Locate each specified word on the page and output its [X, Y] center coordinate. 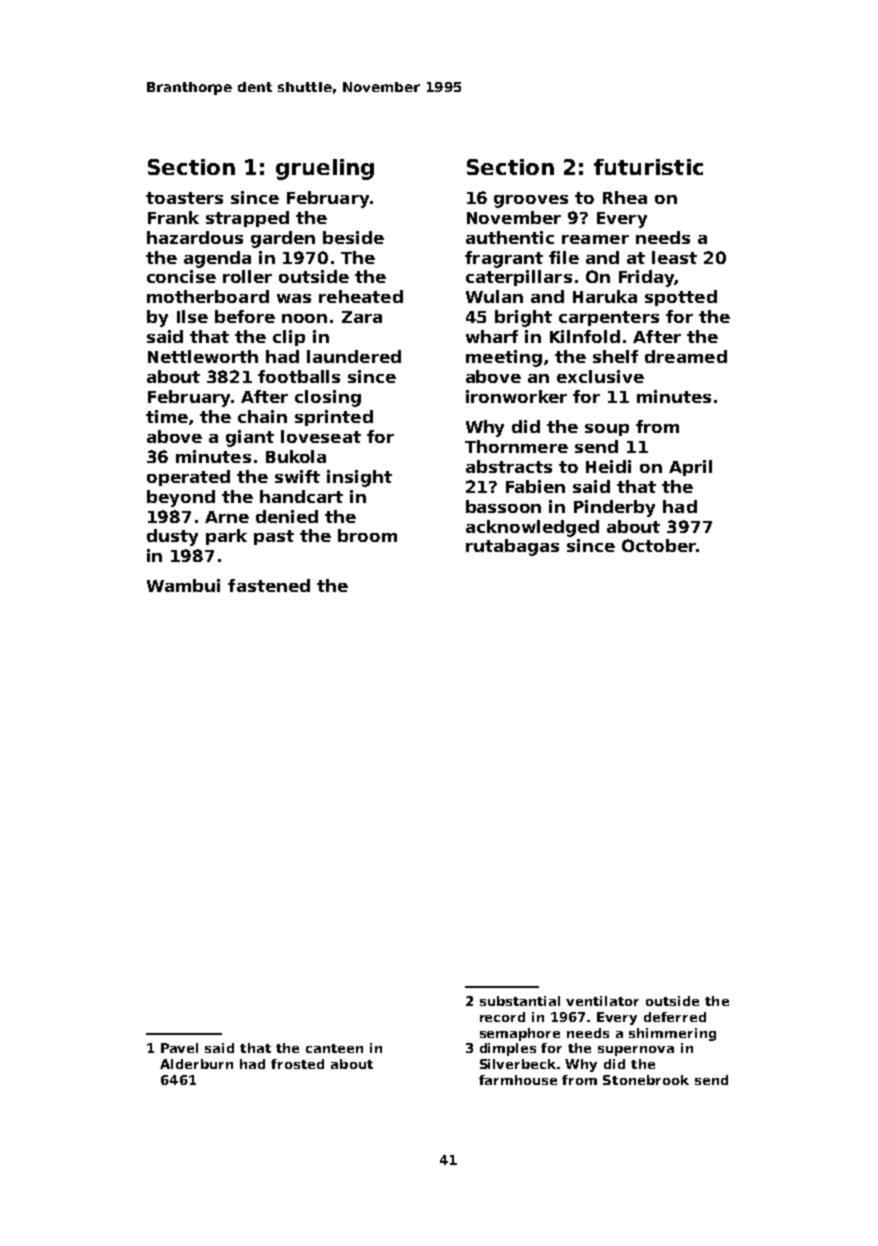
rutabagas [512, 547]
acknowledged [532, 528]
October [659, 545]
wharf [492, 336]
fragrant [504, 259]
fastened [269, 585]
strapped [247, 219]
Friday [646, 278]
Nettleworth [203, 356]
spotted [681, 298]
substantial [520, 1001]
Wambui [183, 585]
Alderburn [196, 1064]
